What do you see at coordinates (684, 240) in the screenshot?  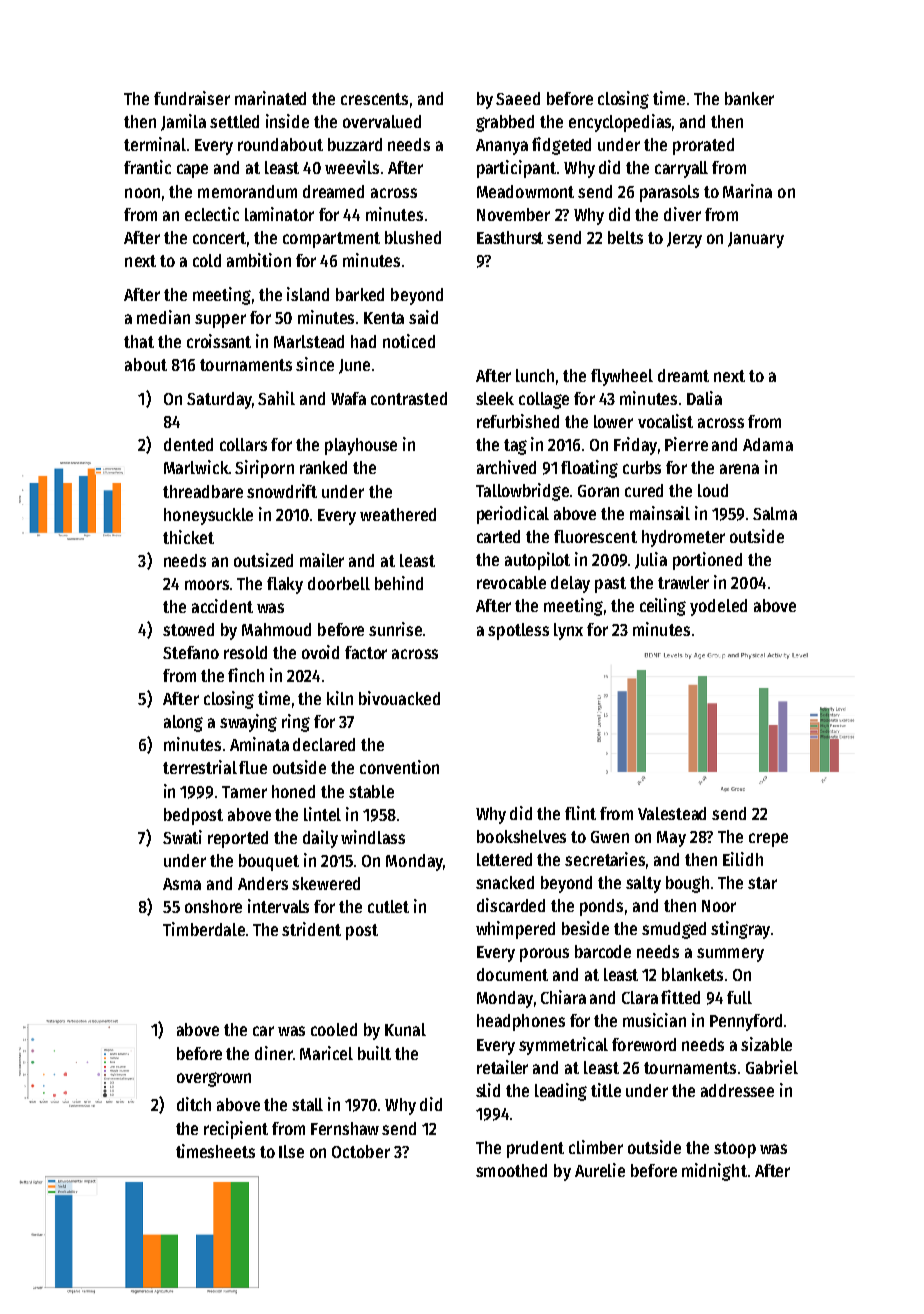 I see `Jerzy` at bounding box center [684, 240].
